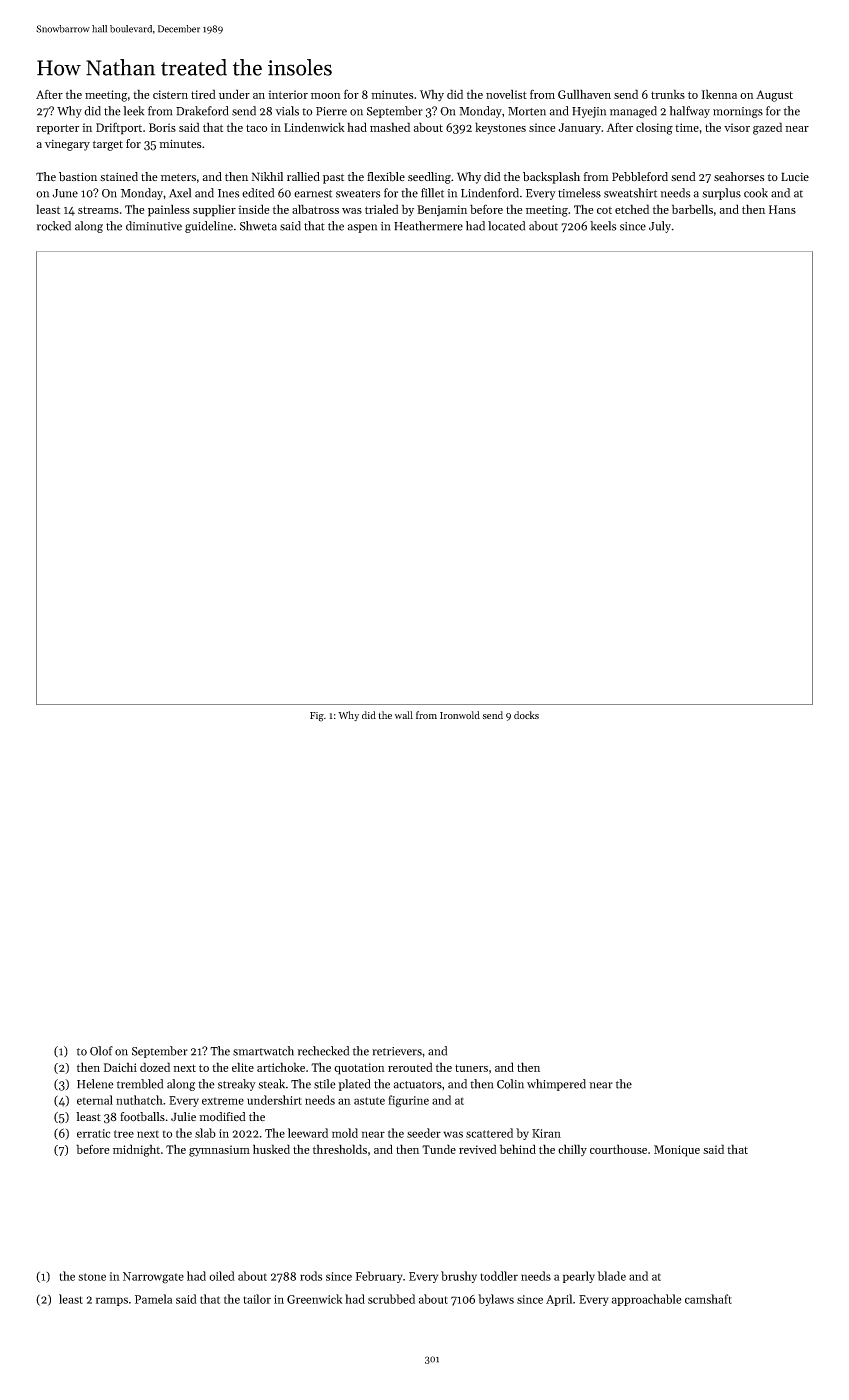 Image resolution: width=849 pixels, height=1400 pixels. I want to click on docks, so click(526, 715).
